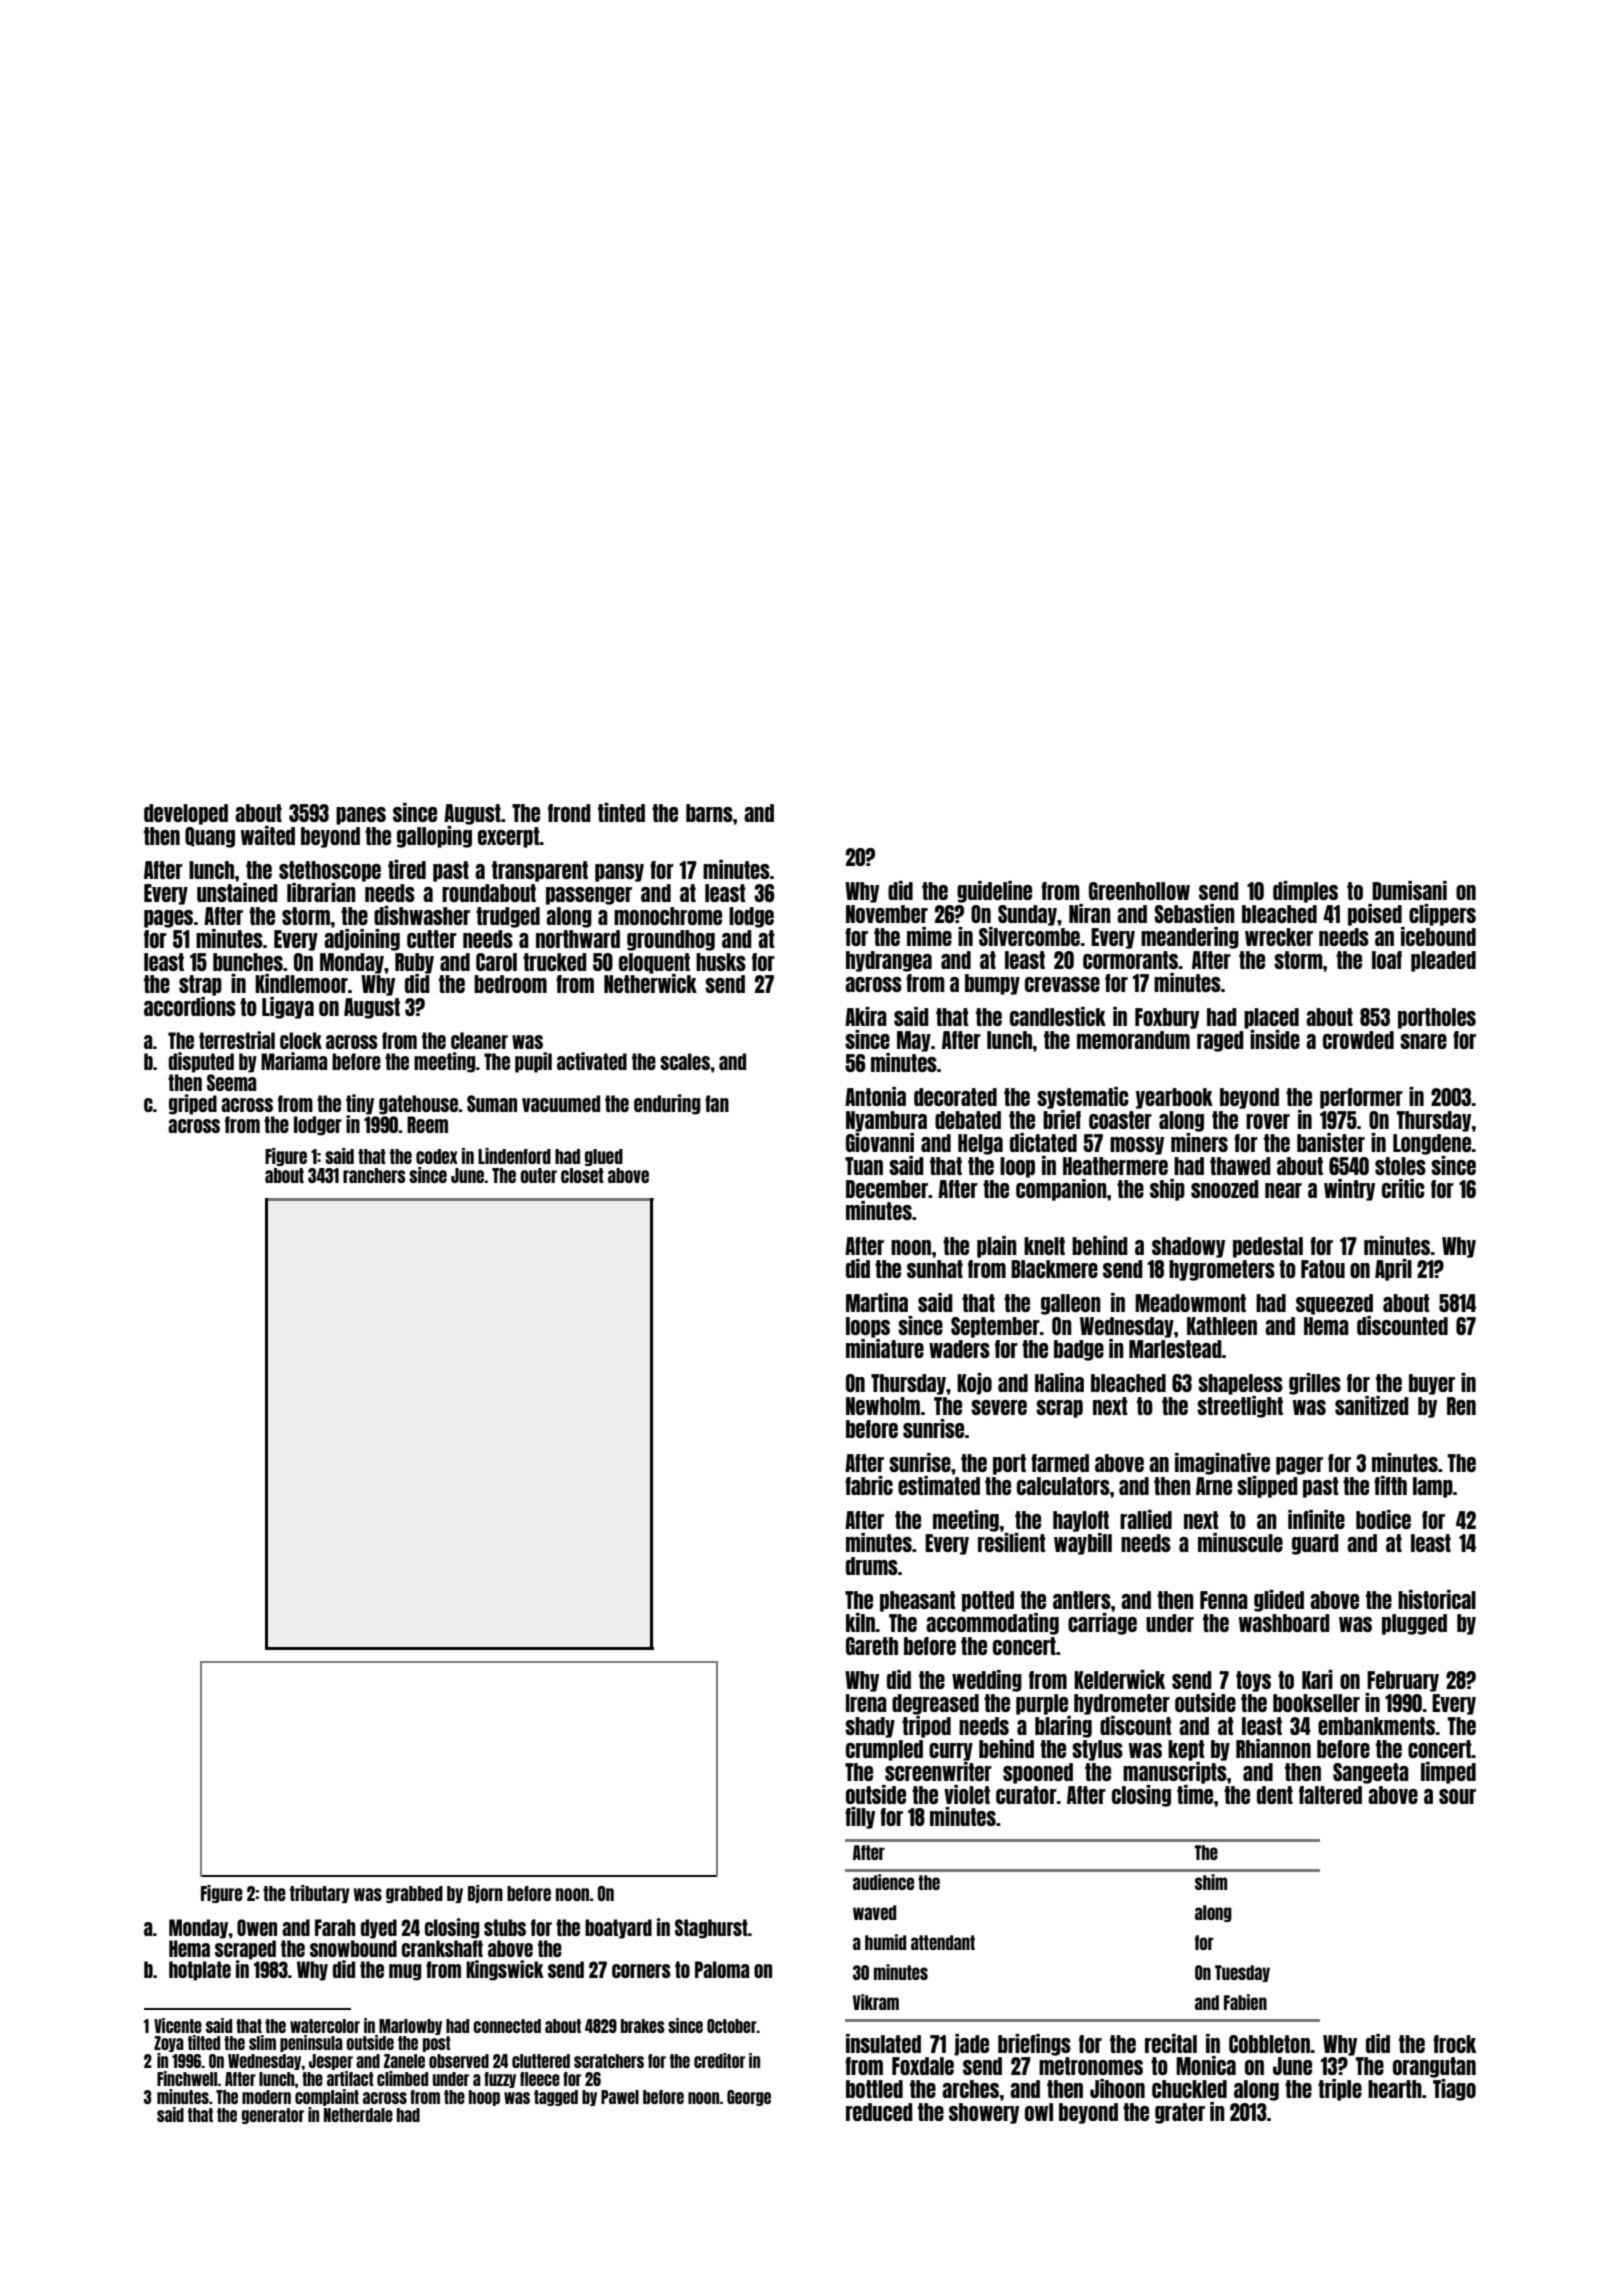 The height and width of the screenshot is (2292, 1620). I want to click on bookseller, so click(1316, 1703).
